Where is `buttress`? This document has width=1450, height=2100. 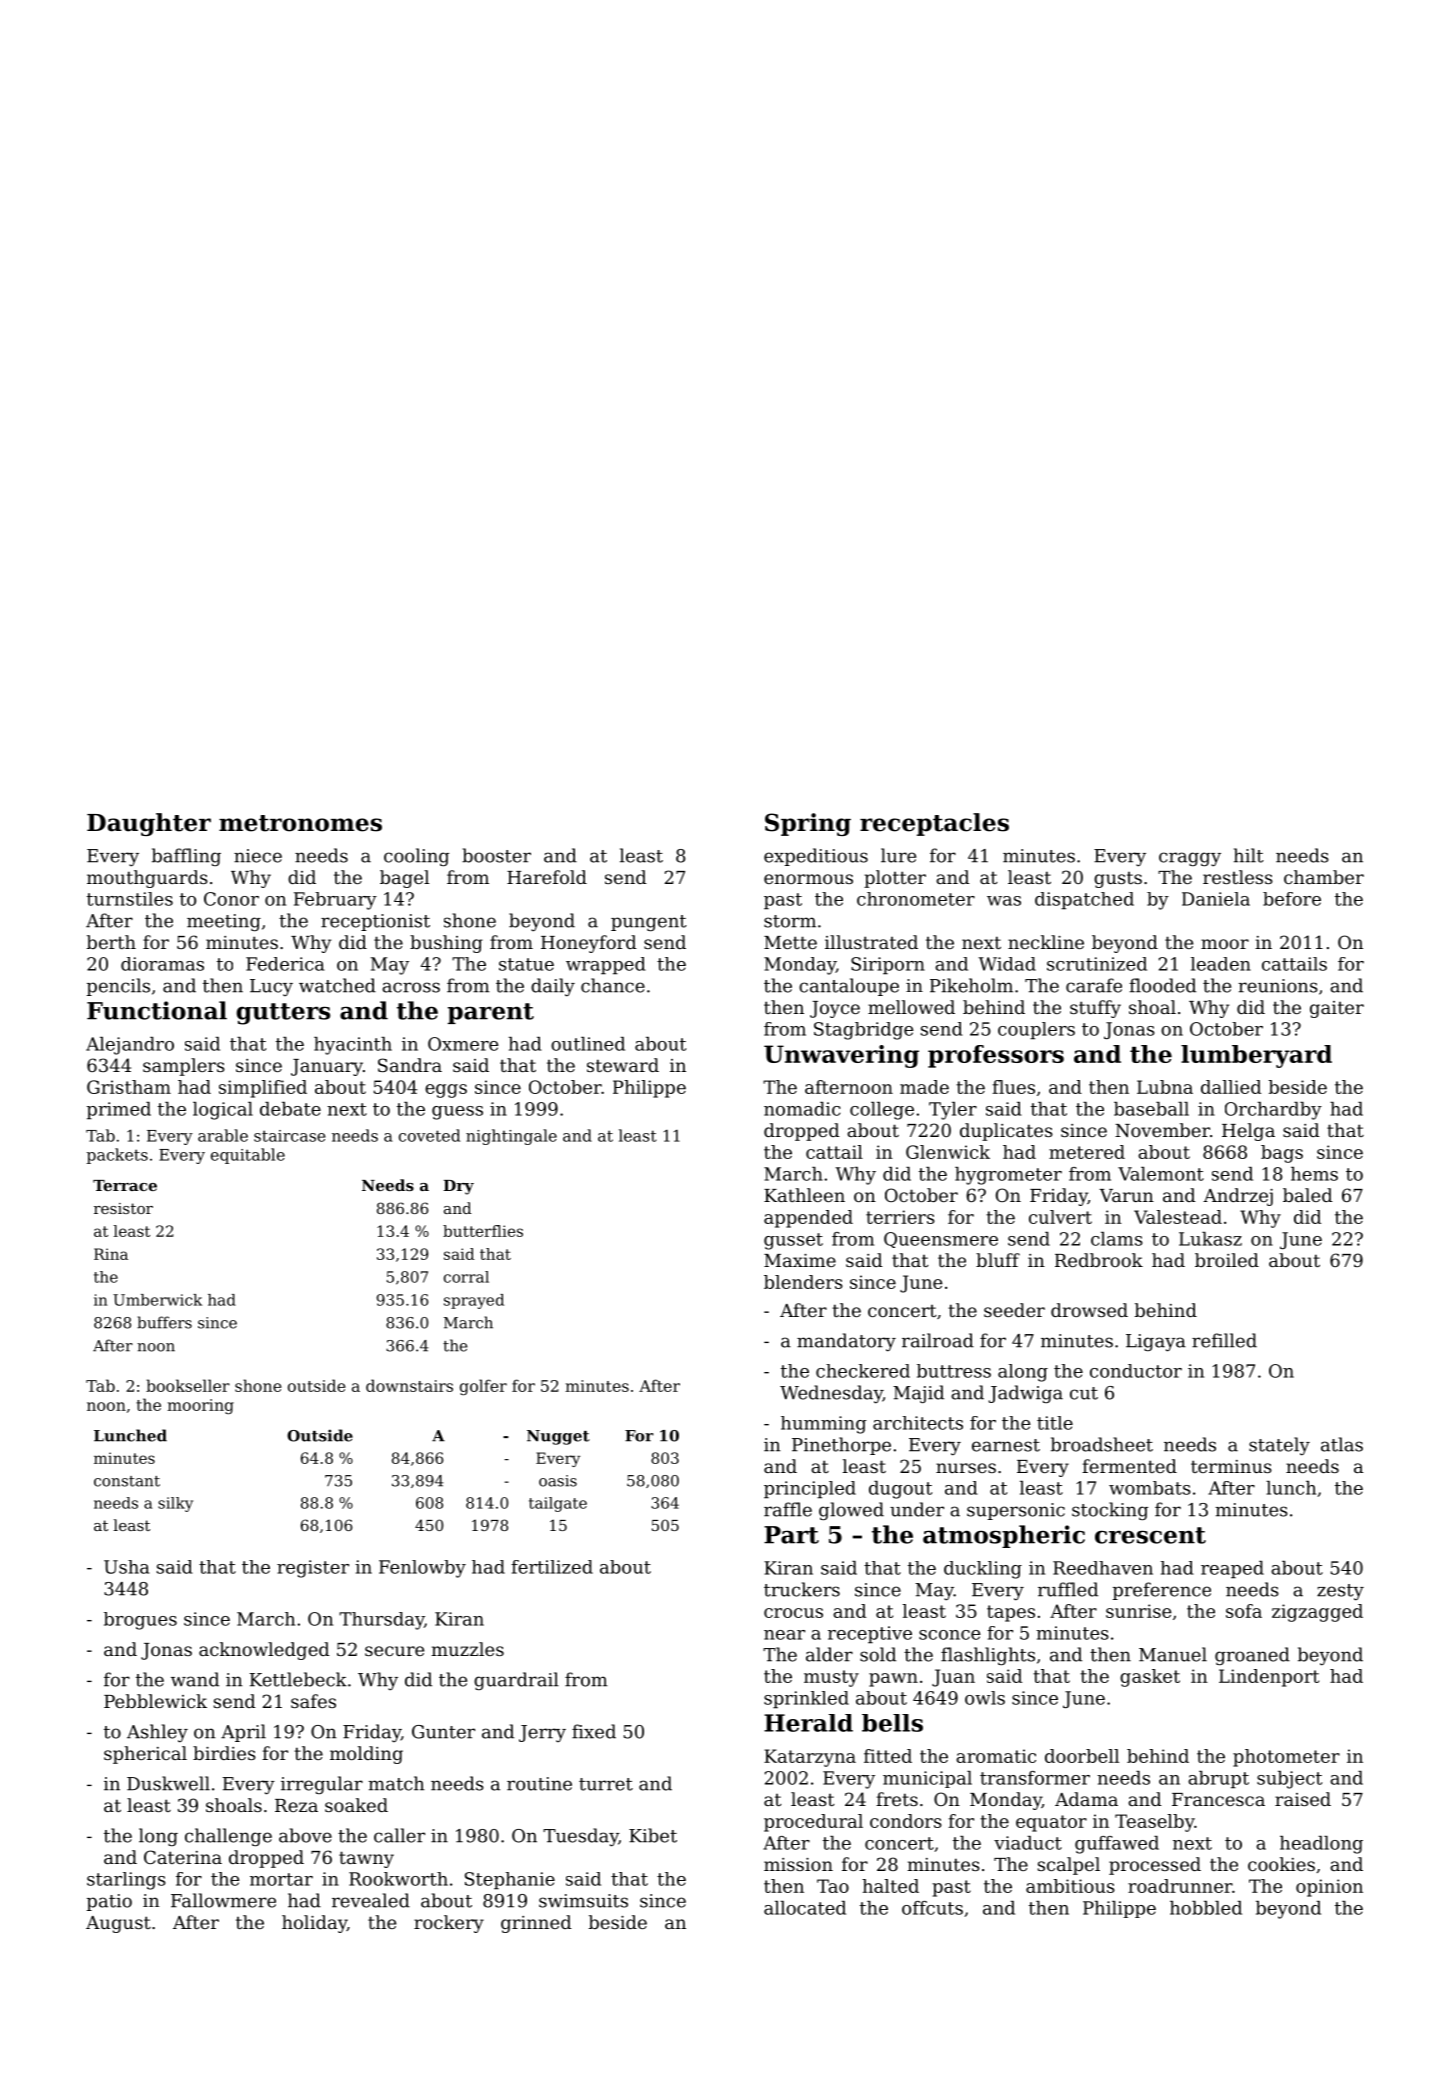
buttress is located at coordinates (954, 1371).
